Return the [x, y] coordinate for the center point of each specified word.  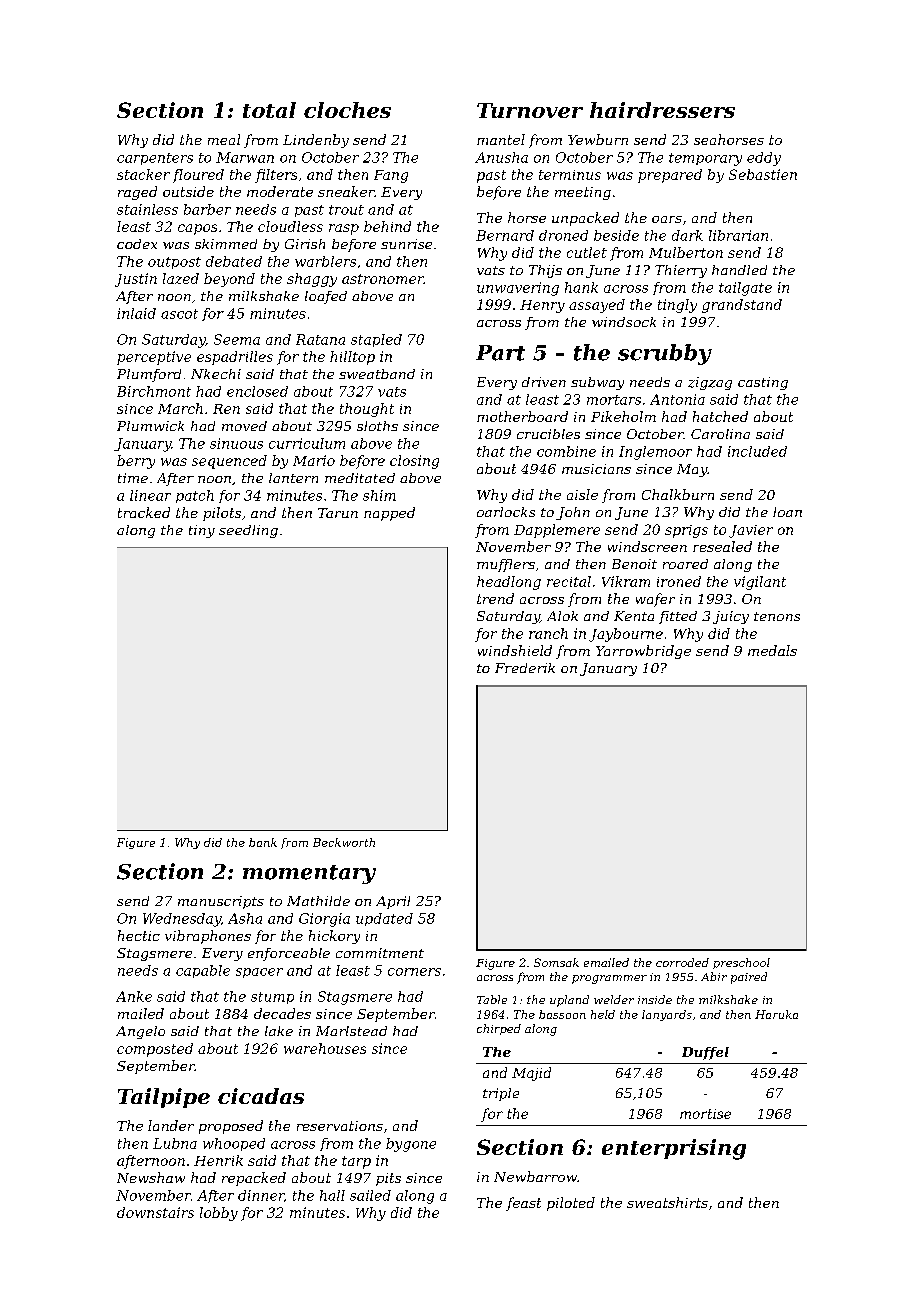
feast [523, 1204]
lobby [219, 1214]
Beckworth [344, 842]
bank [263, 842]
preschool [741, 963]
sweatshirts [667, 1202]
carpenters [155, 159]
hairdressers [662, 110]
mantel [501, 139]
